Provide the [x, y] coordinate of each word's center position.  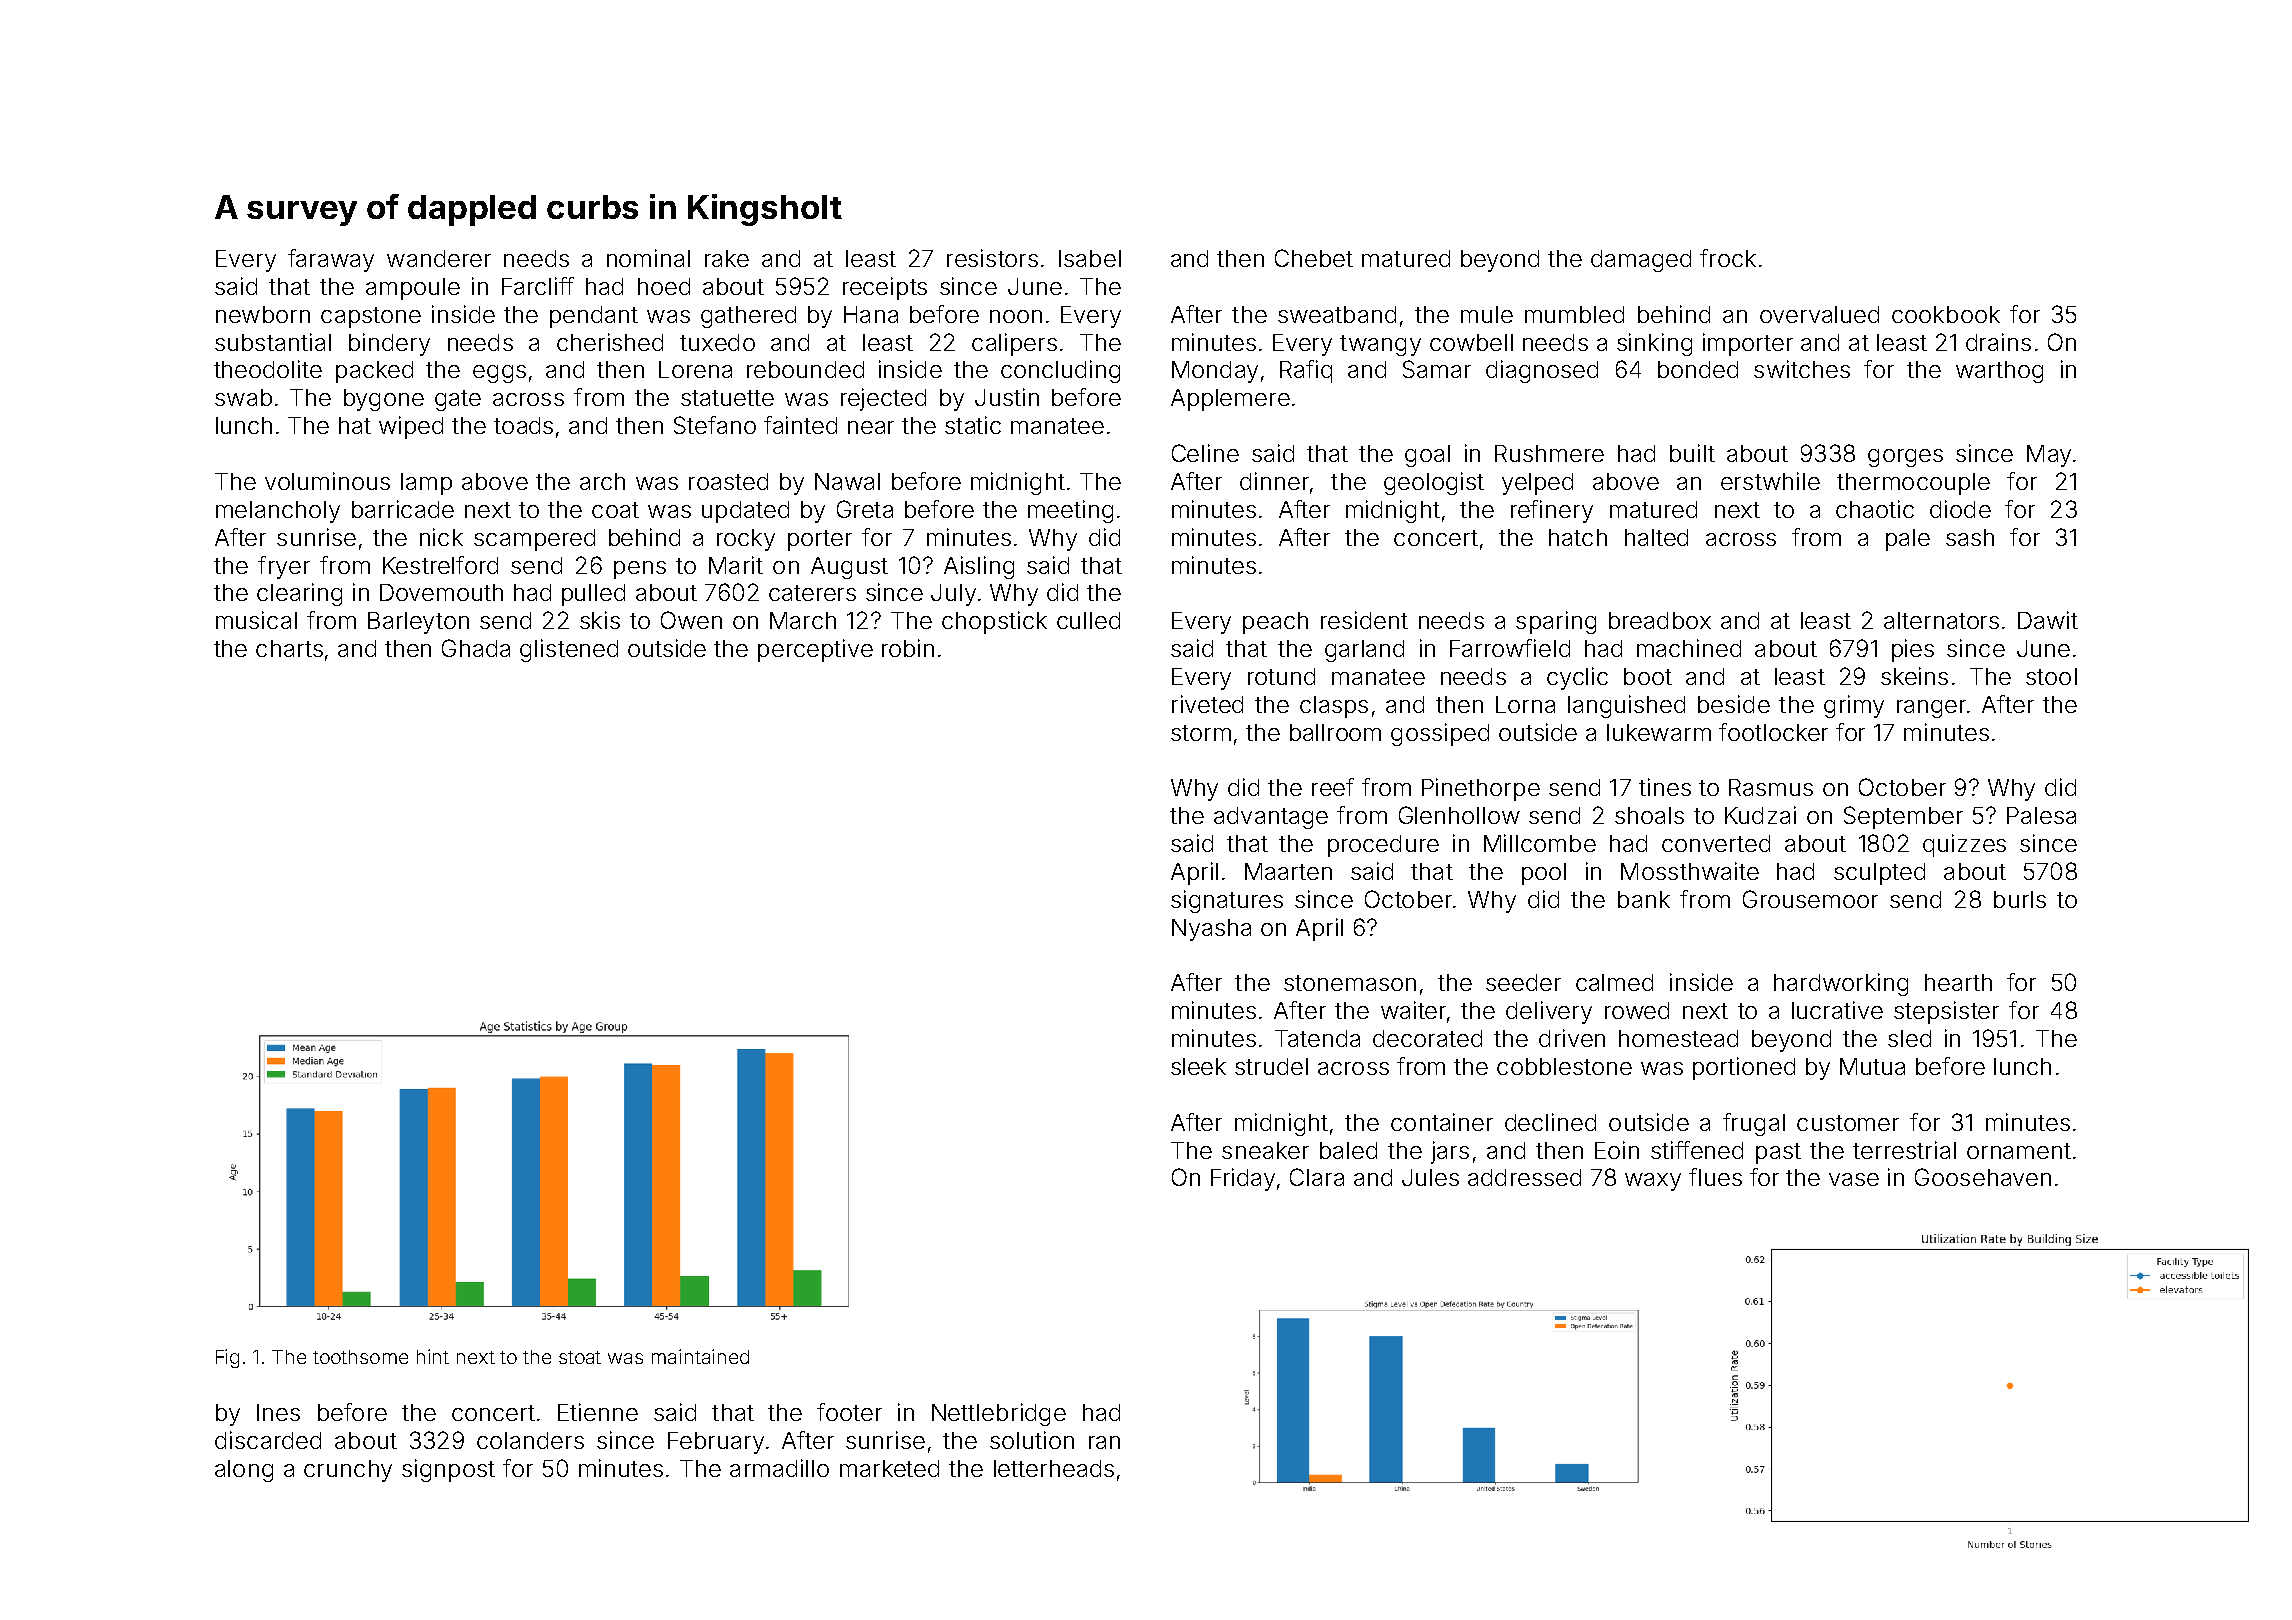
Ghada [476, 648]
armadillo [779, 1468]
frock [1728, 258]
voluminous [327, 481]
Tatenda [1317, 1038]
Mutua [1872, 1066]
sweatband [1337, 314]
